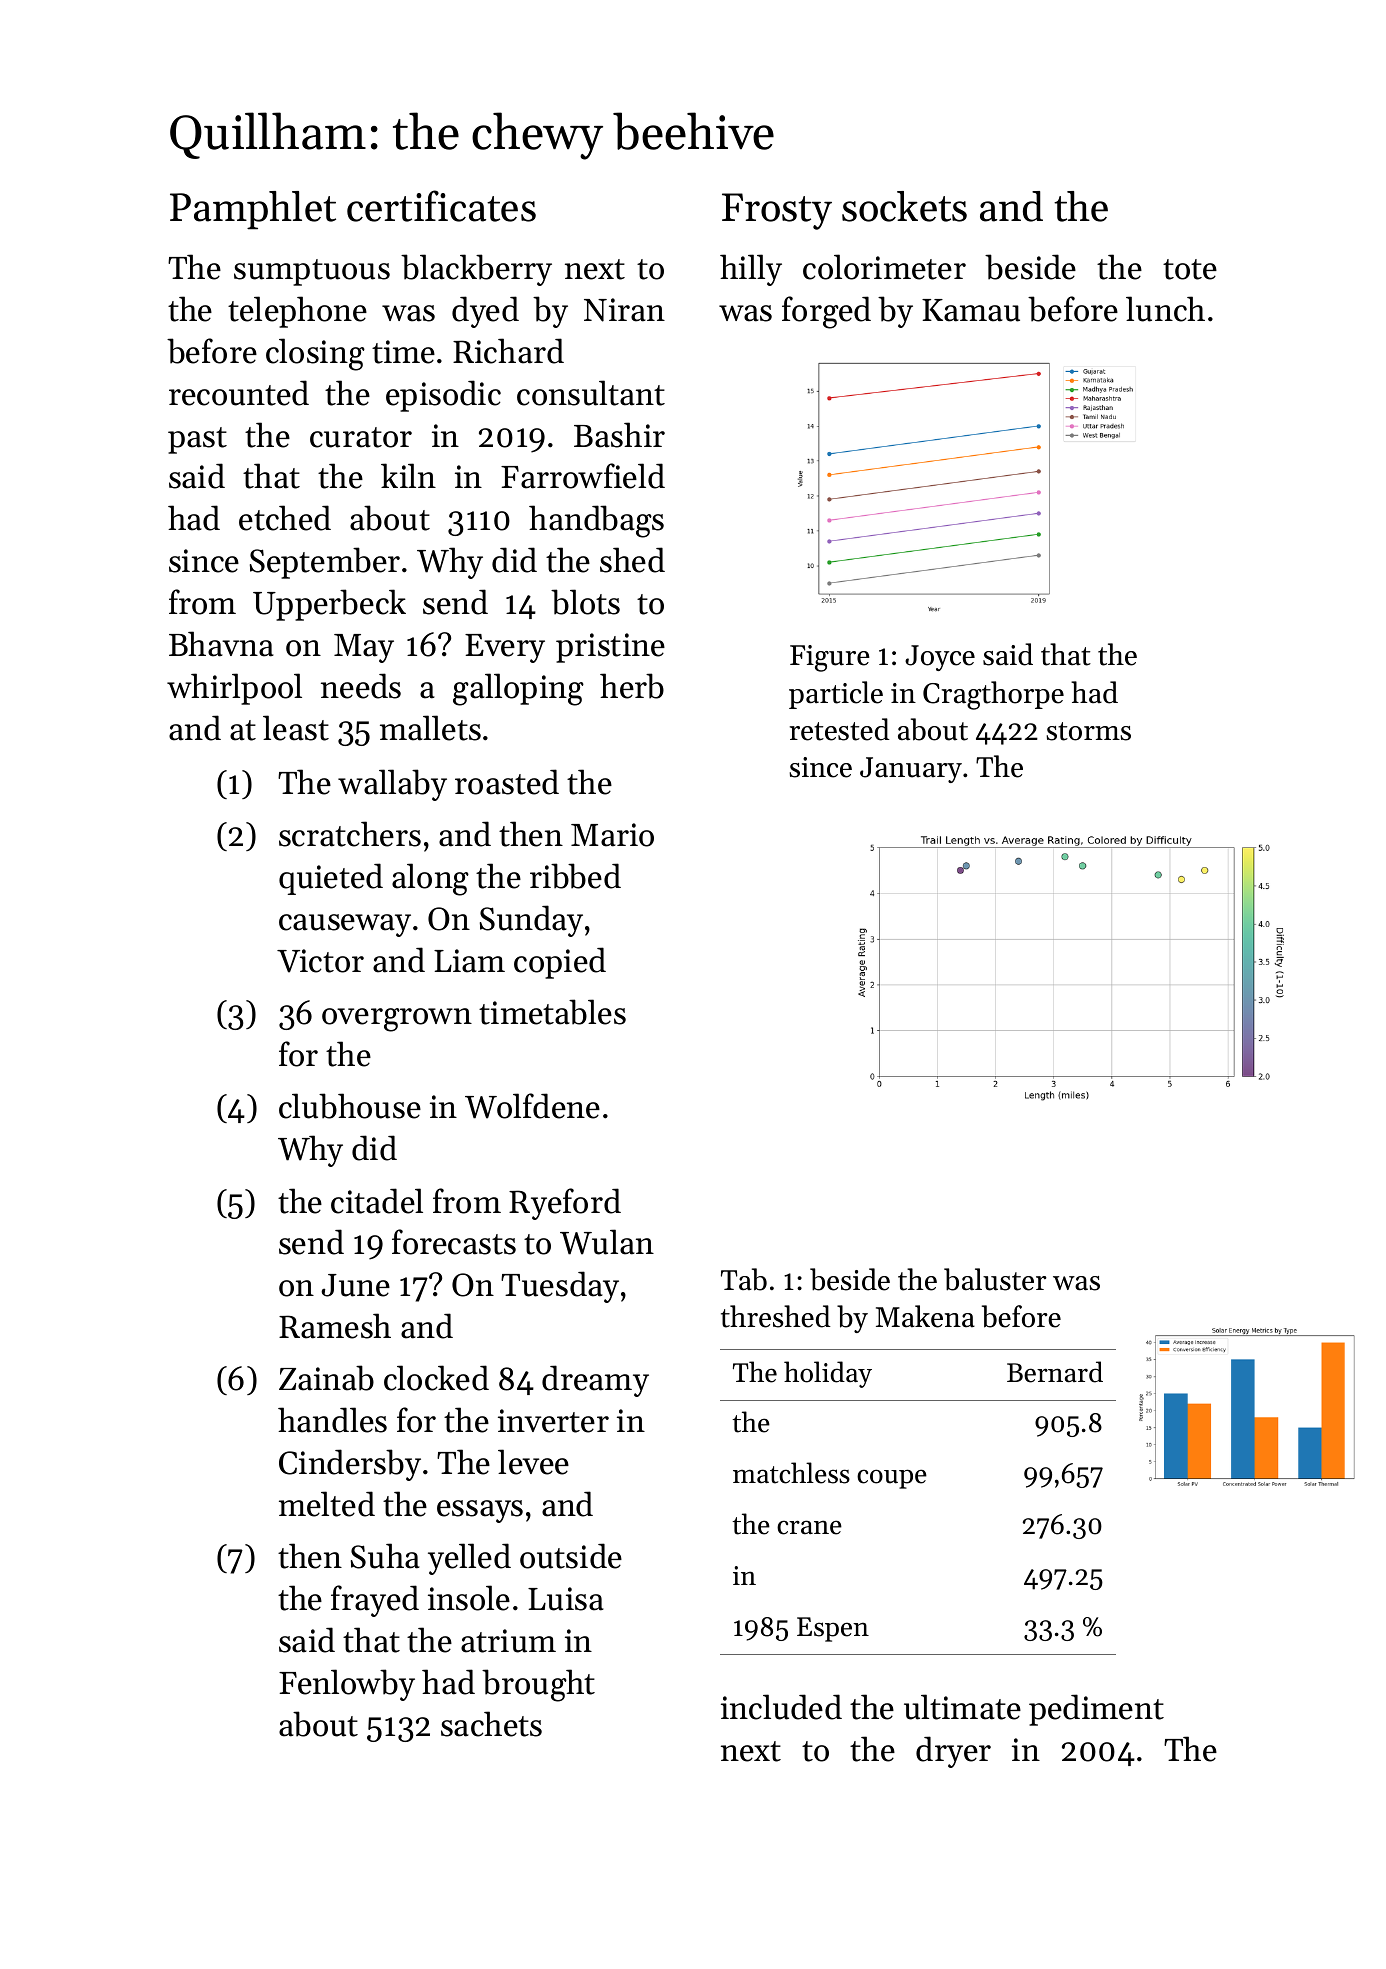 The height and width of the screenshot is (1969, 1386). Describe the element at coordinates (253, 210) in the screenshot. I see `Pamphlet` at that location.
